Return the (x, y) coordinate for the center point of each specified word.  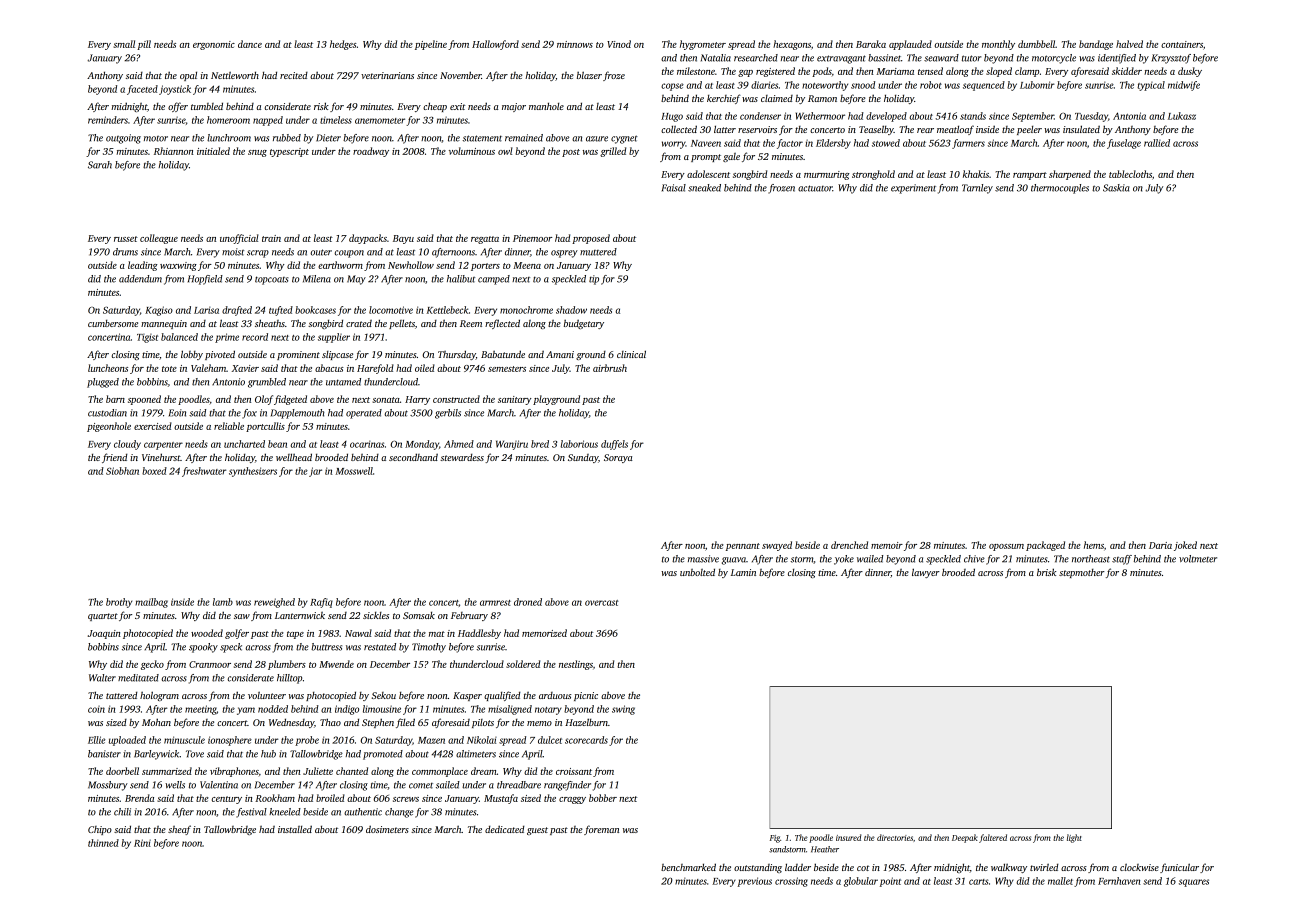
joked (1185, 546)
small (124, 44)
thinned (103, 843)
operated (364, 414)
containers (1182, 44)
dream (484, 771)
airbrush (610, 368)
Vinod (619, 44)
